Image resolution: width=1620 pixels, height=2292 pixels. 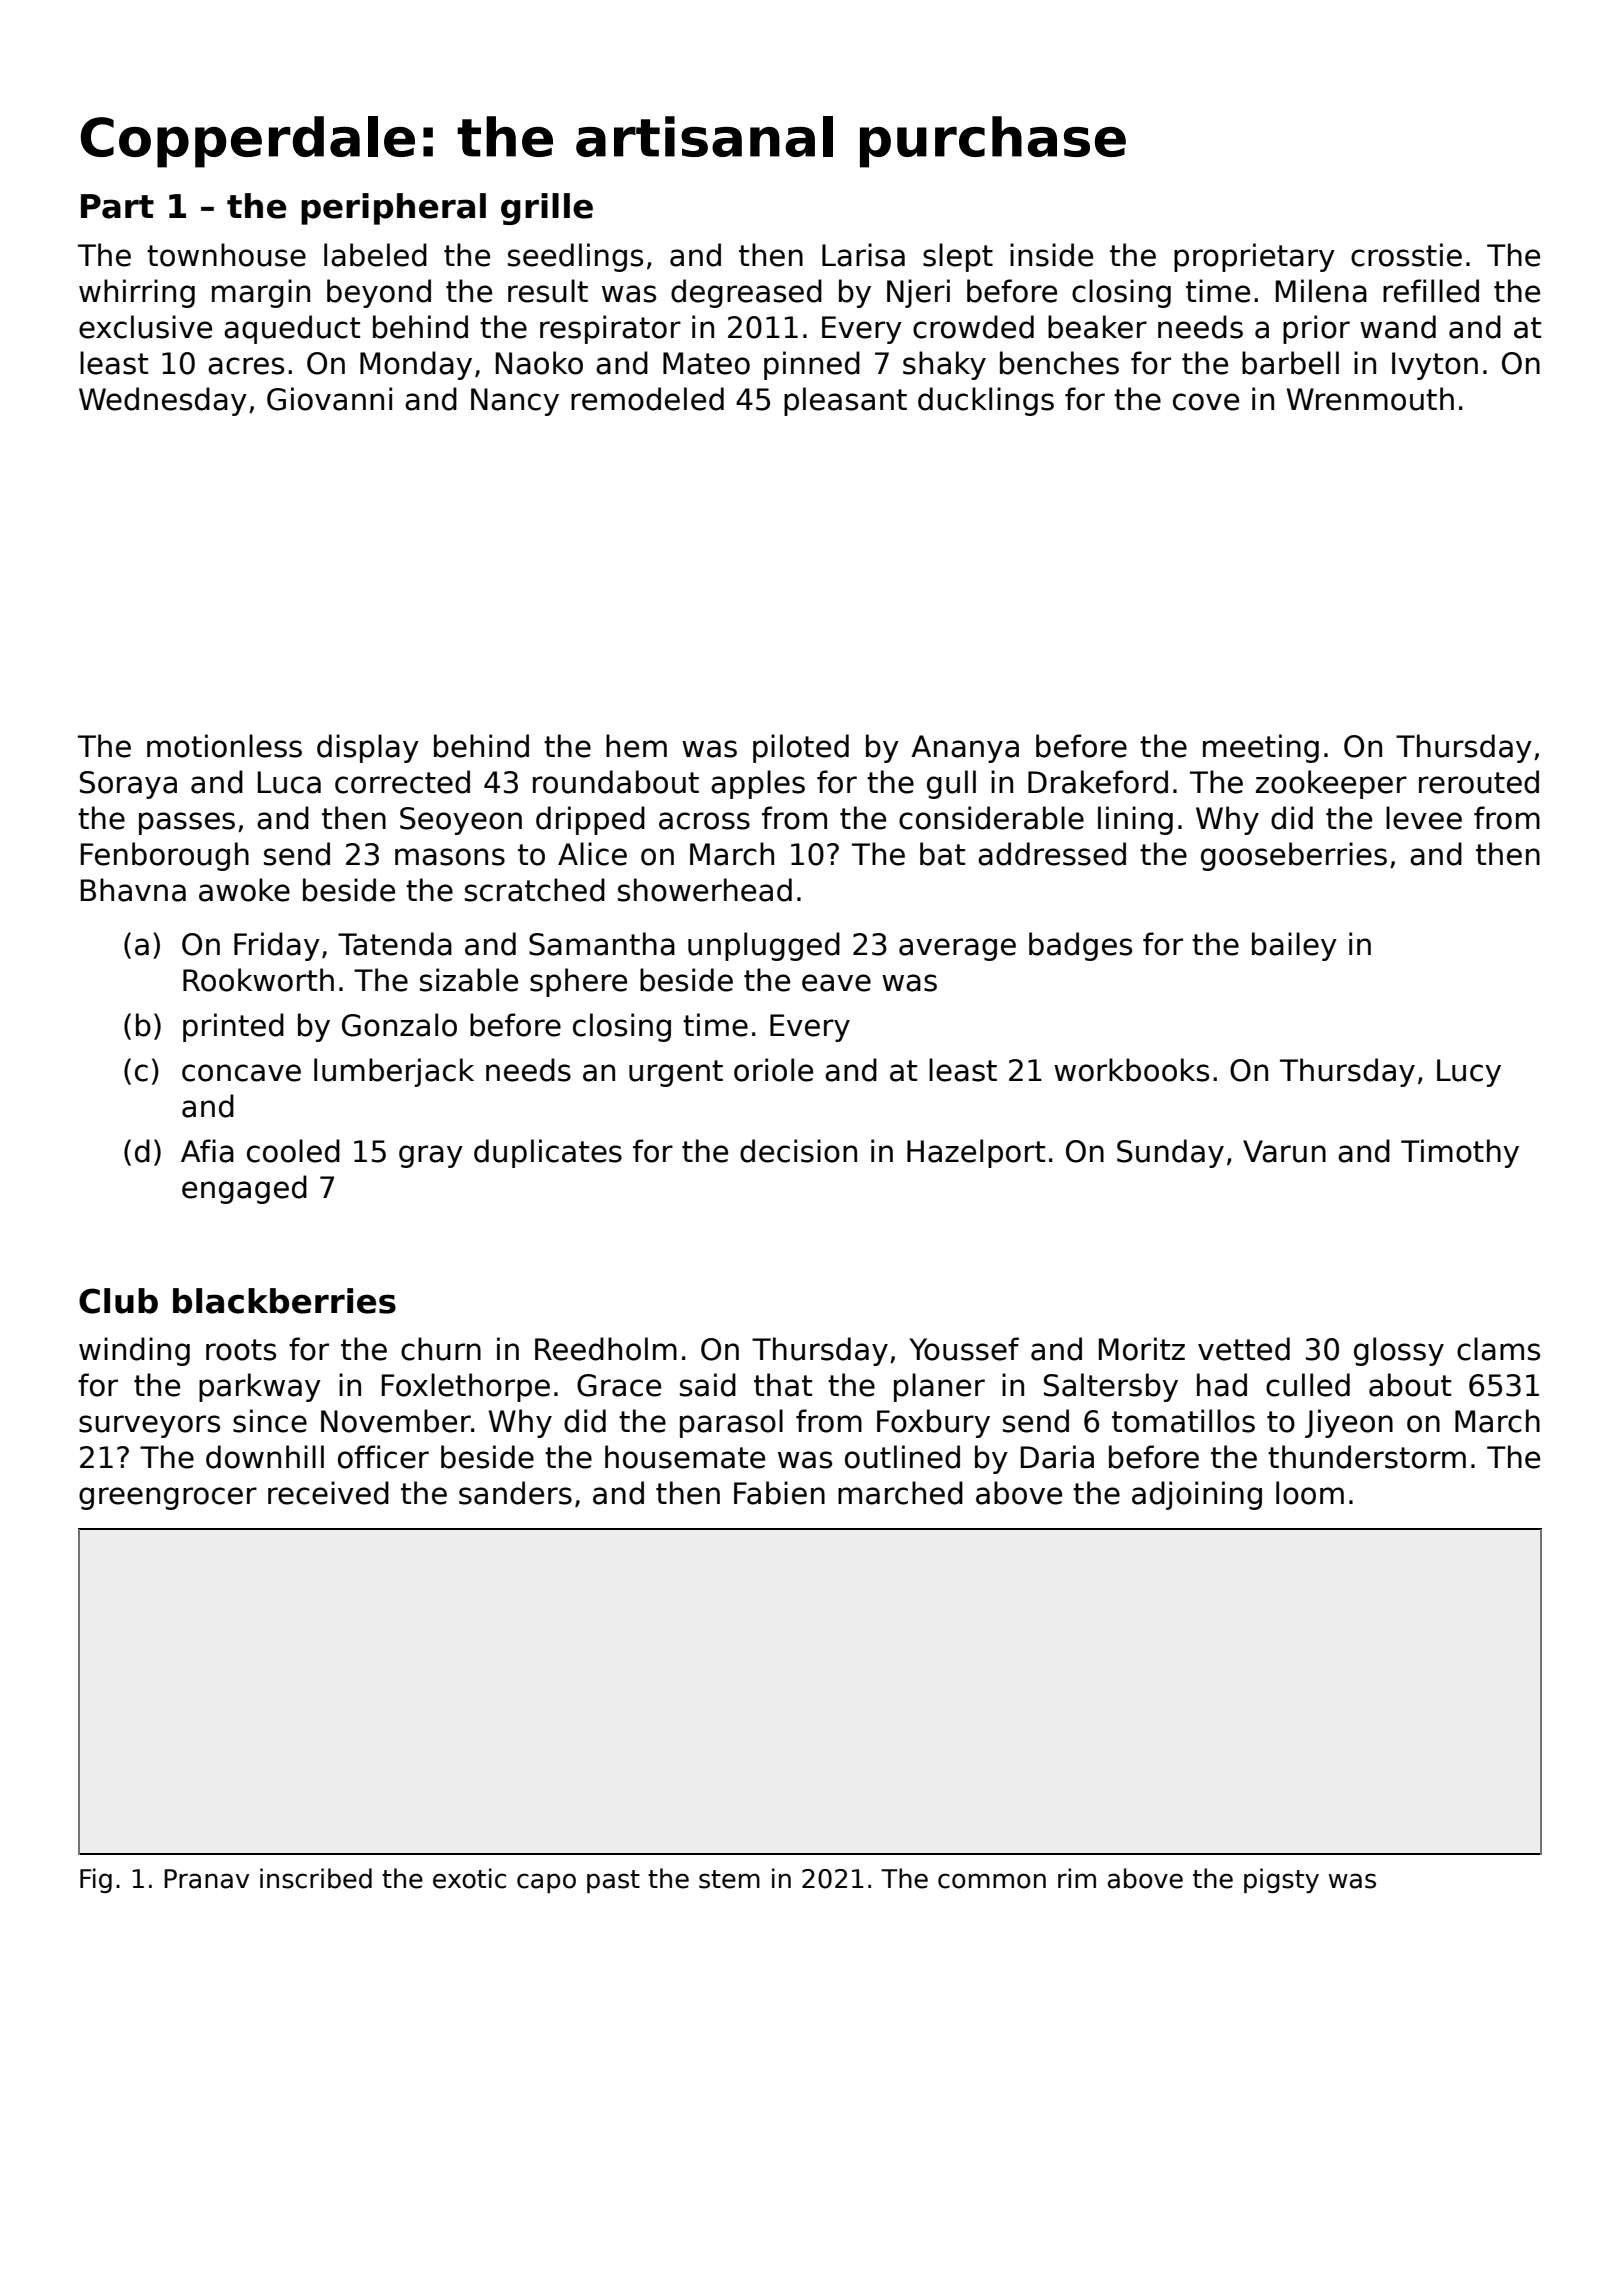 I want to click on decision, so click(x=798, y=1151).
